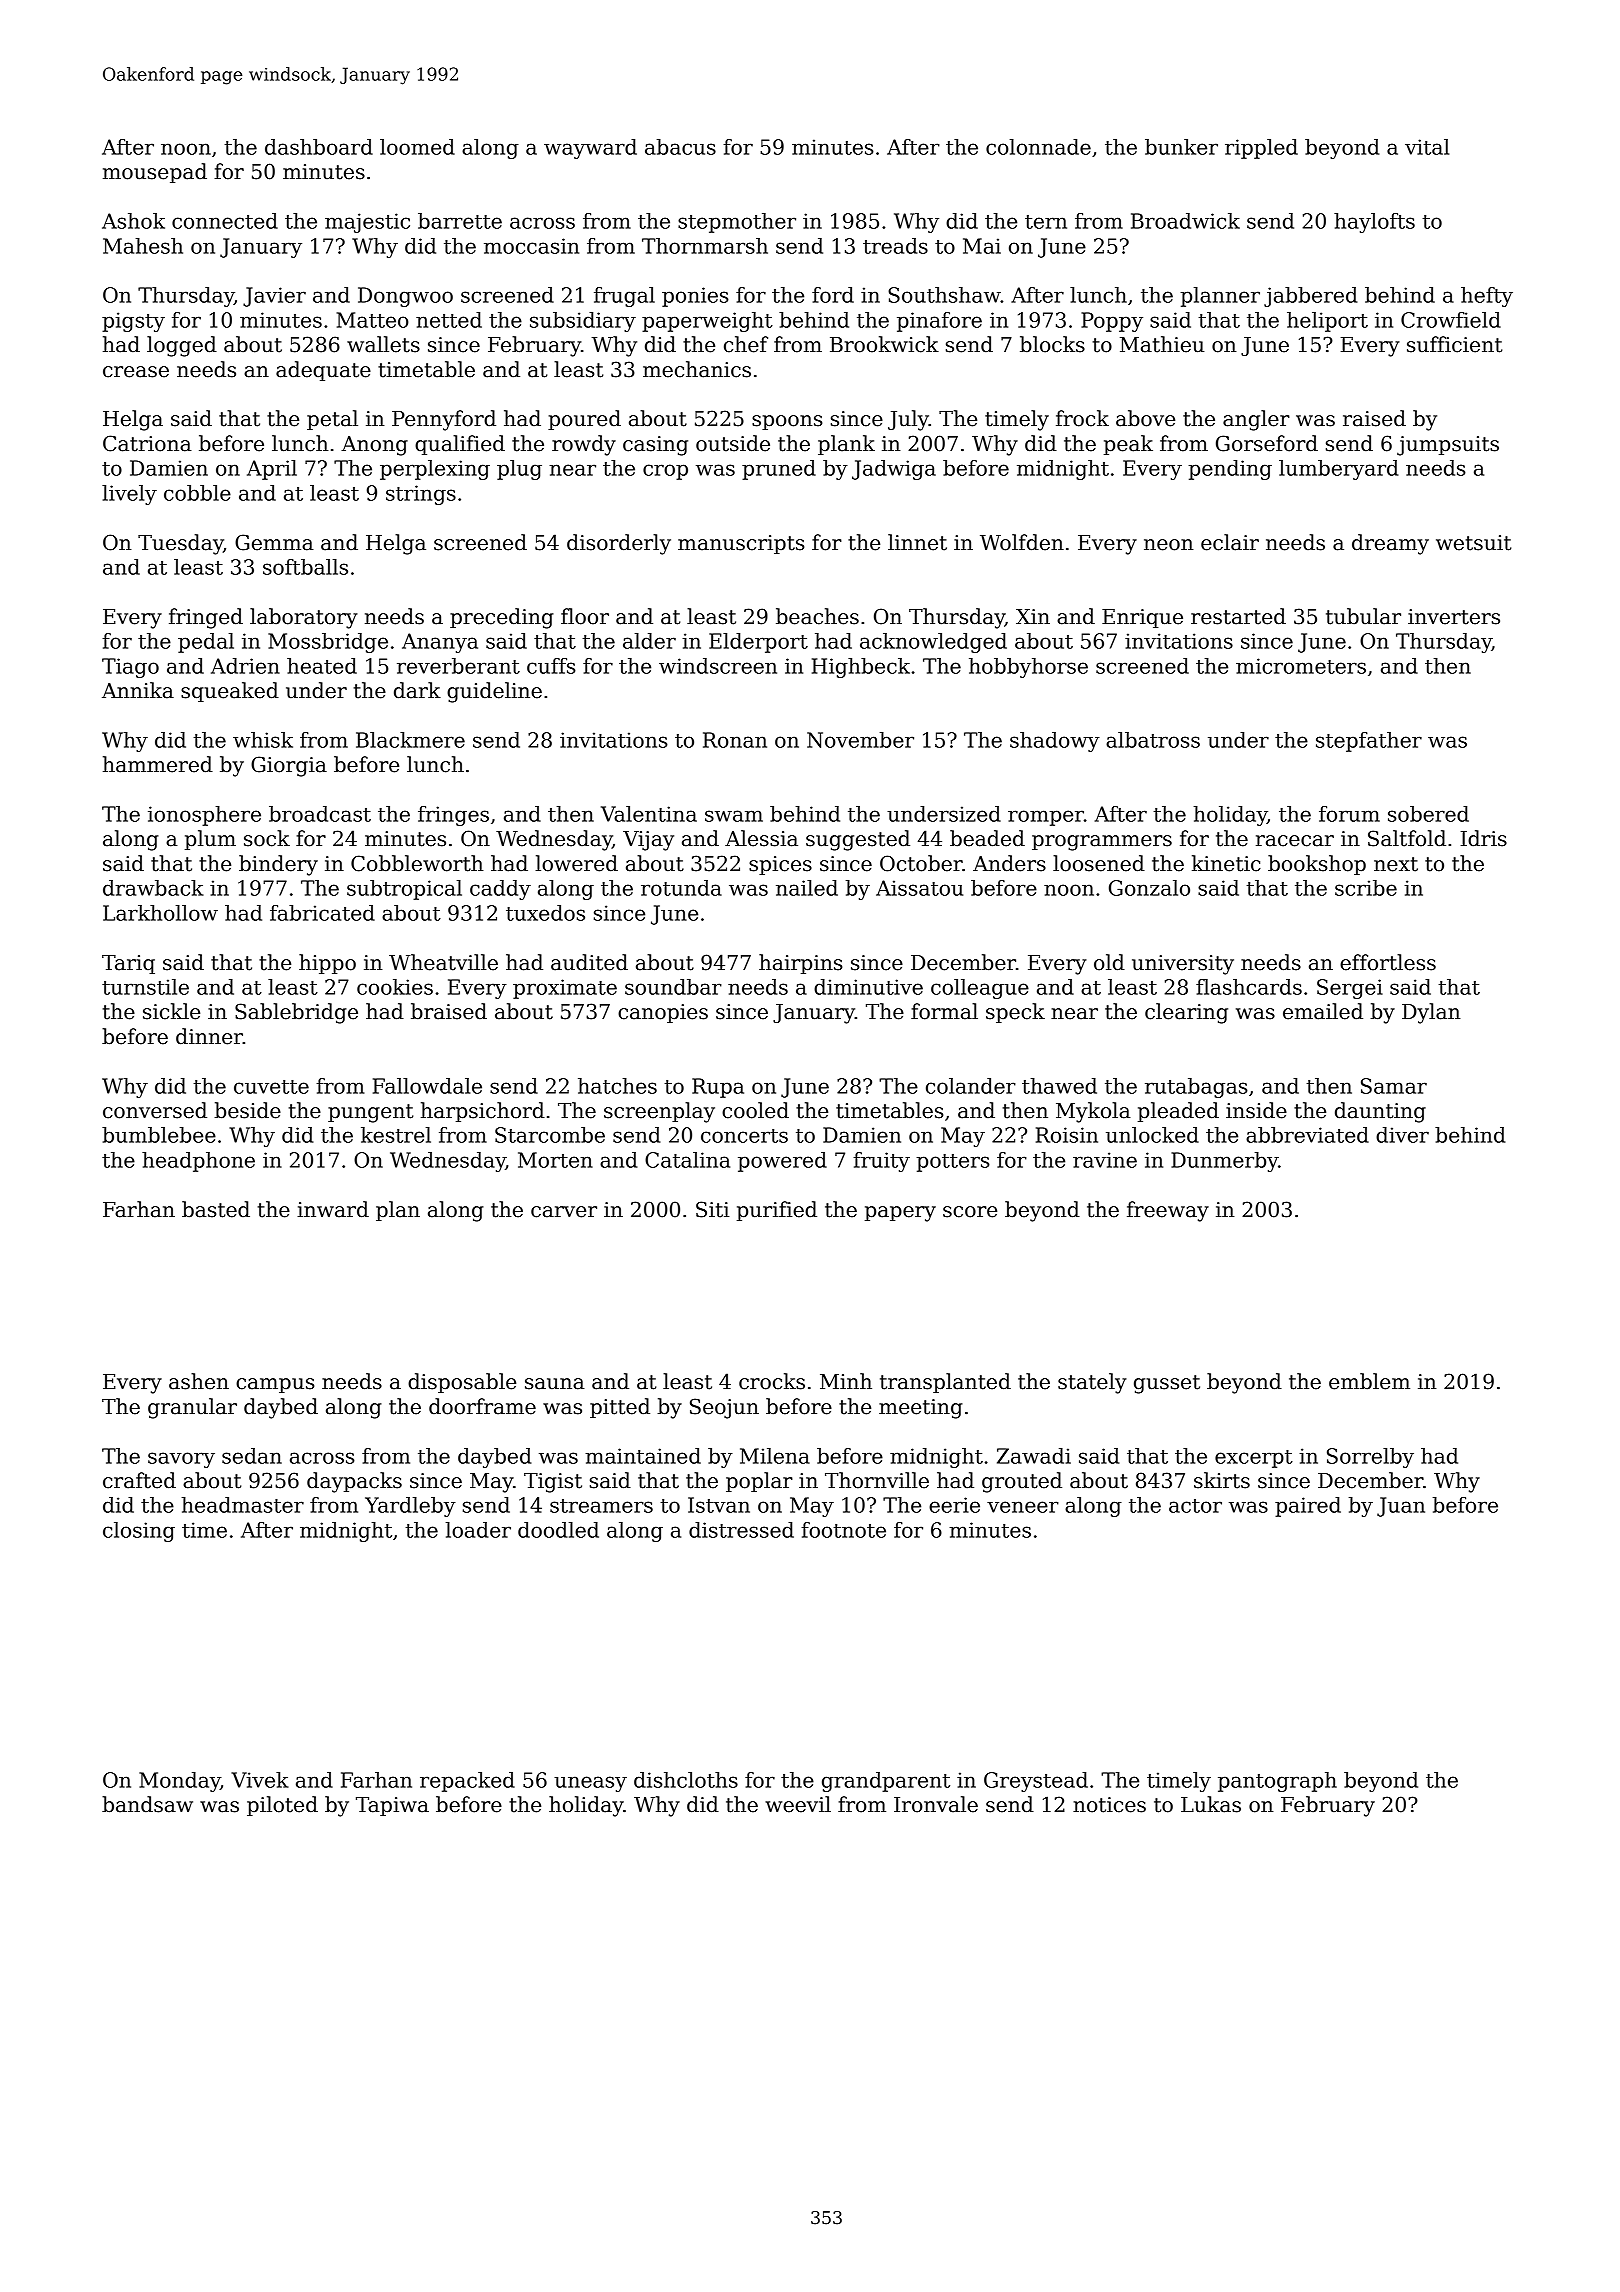 Image resolution: width=1620 pixels, height=2292 pixels. Describe the element at coordinates (895, 246) in the screenshot. I see `treads` at that location.
